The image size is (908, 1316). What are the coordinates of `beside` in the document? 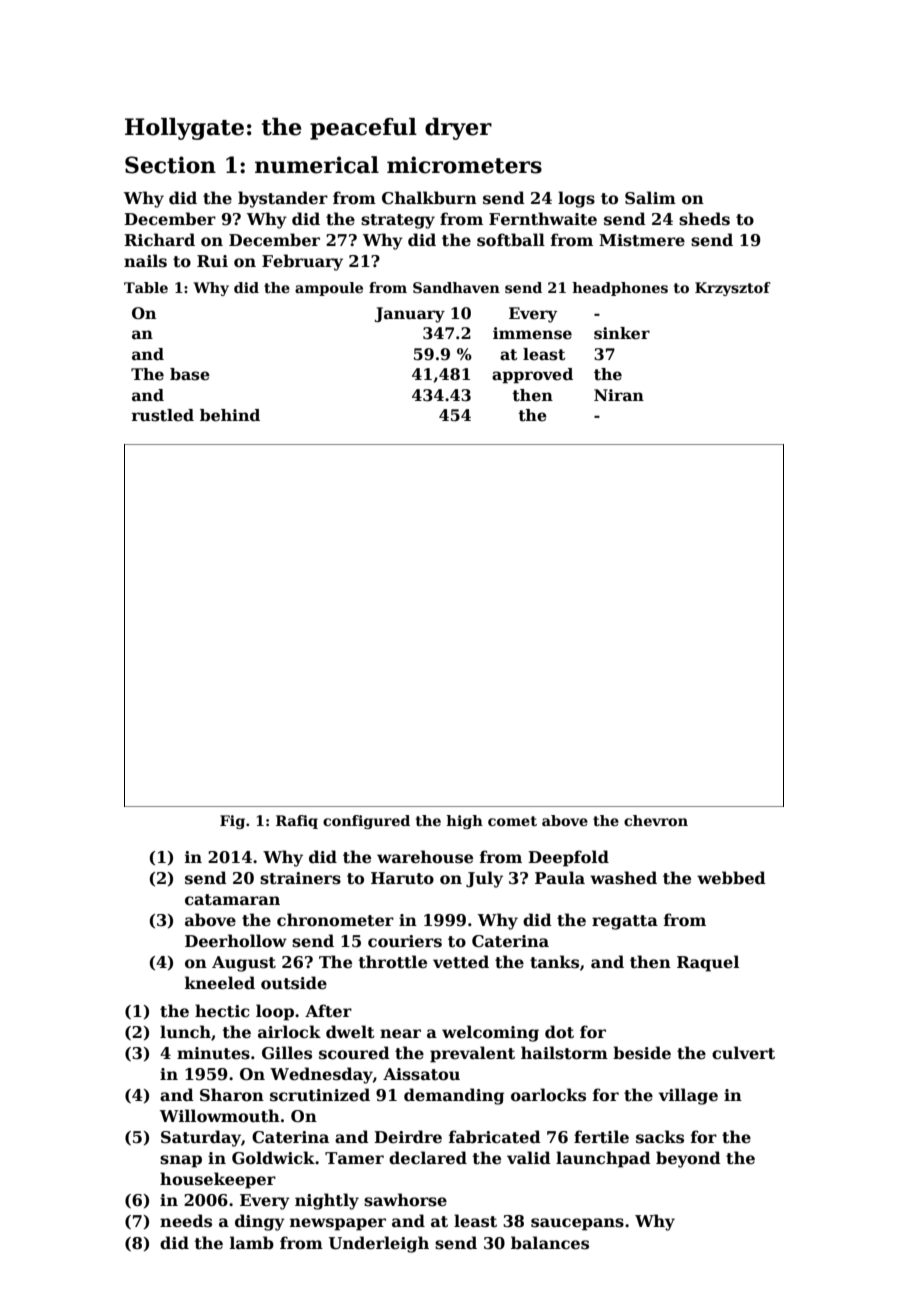 It's located at (642, 1053).
